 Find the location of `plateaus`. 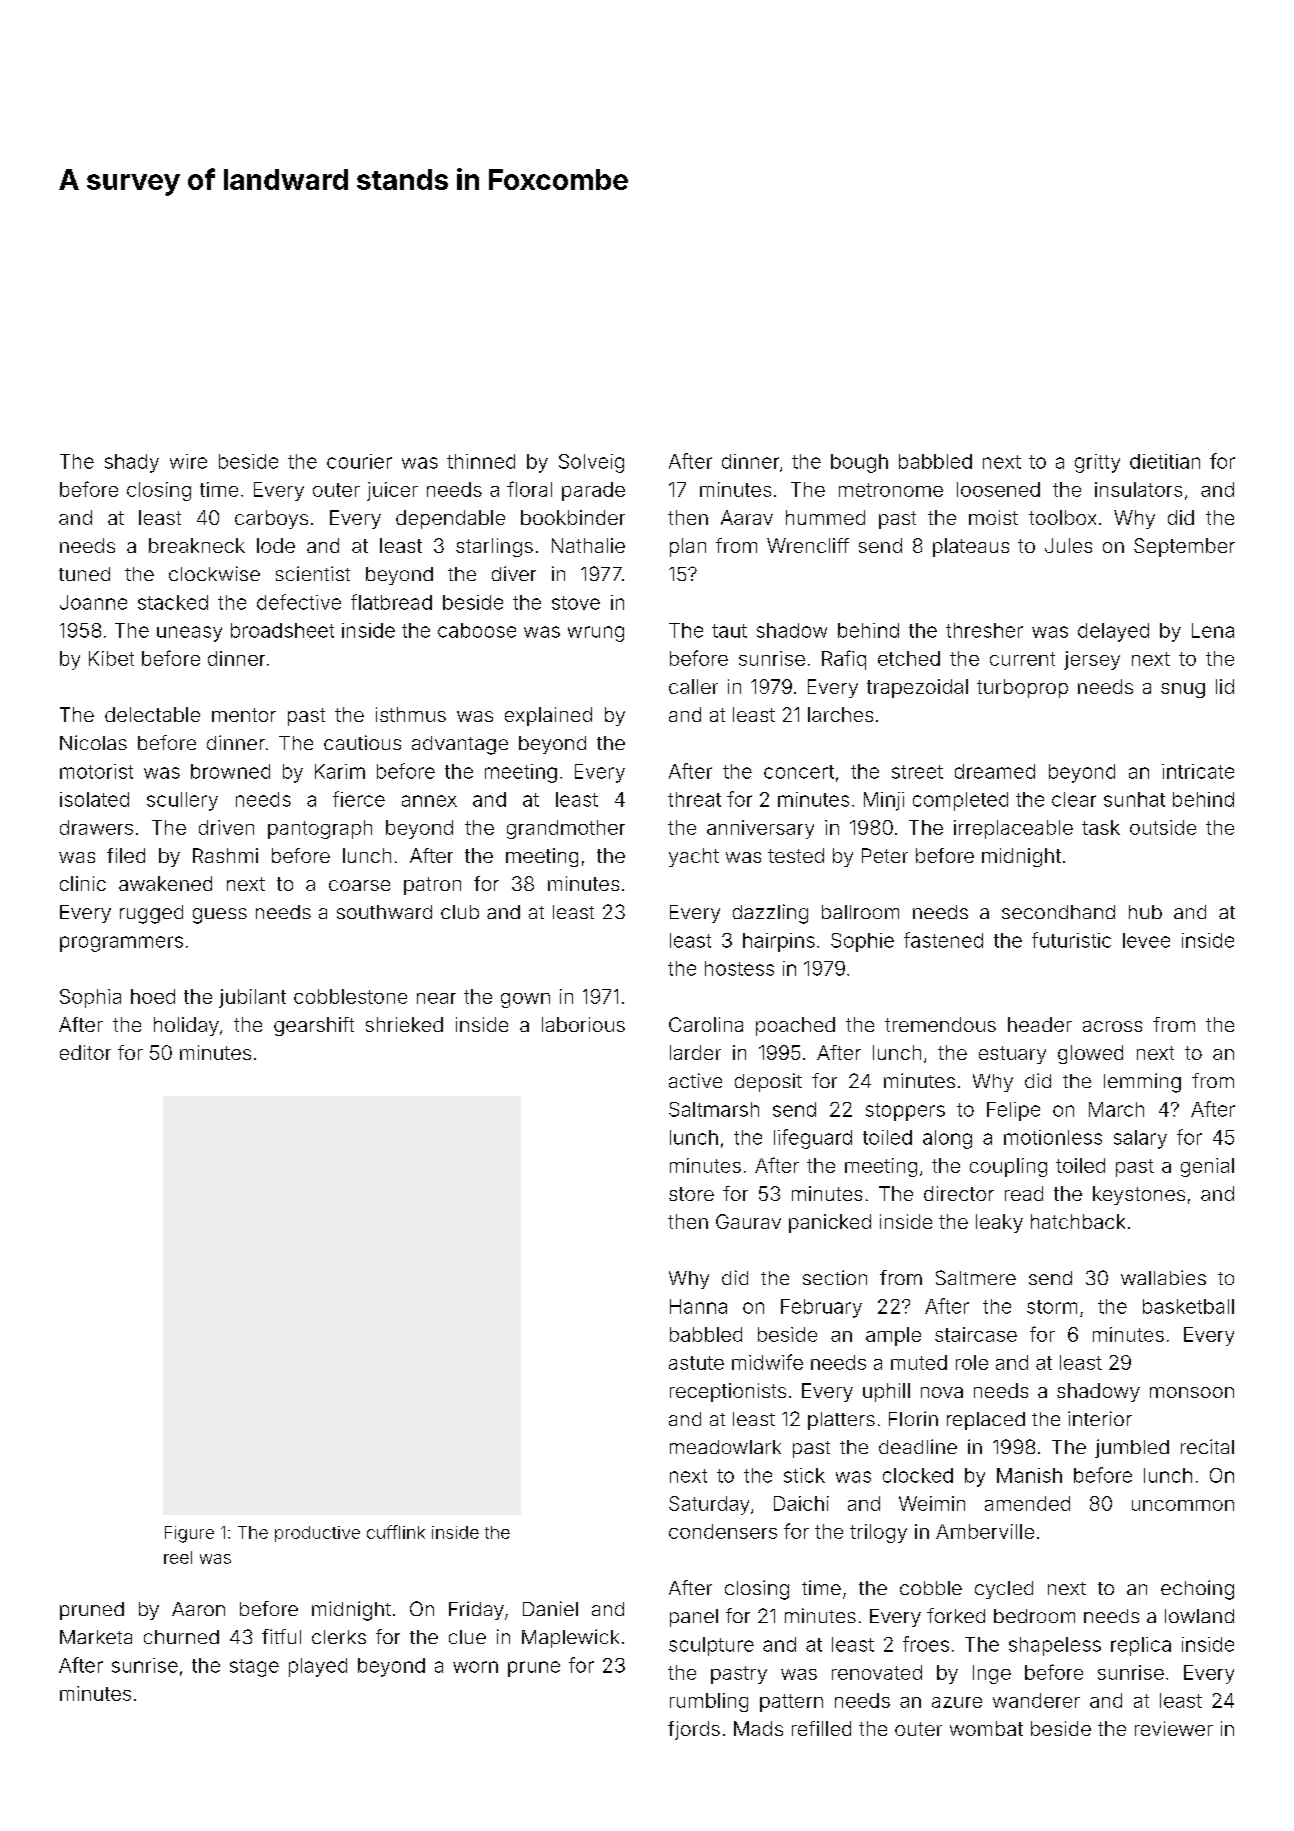

plateaus is located at coordinates (971, 547).
